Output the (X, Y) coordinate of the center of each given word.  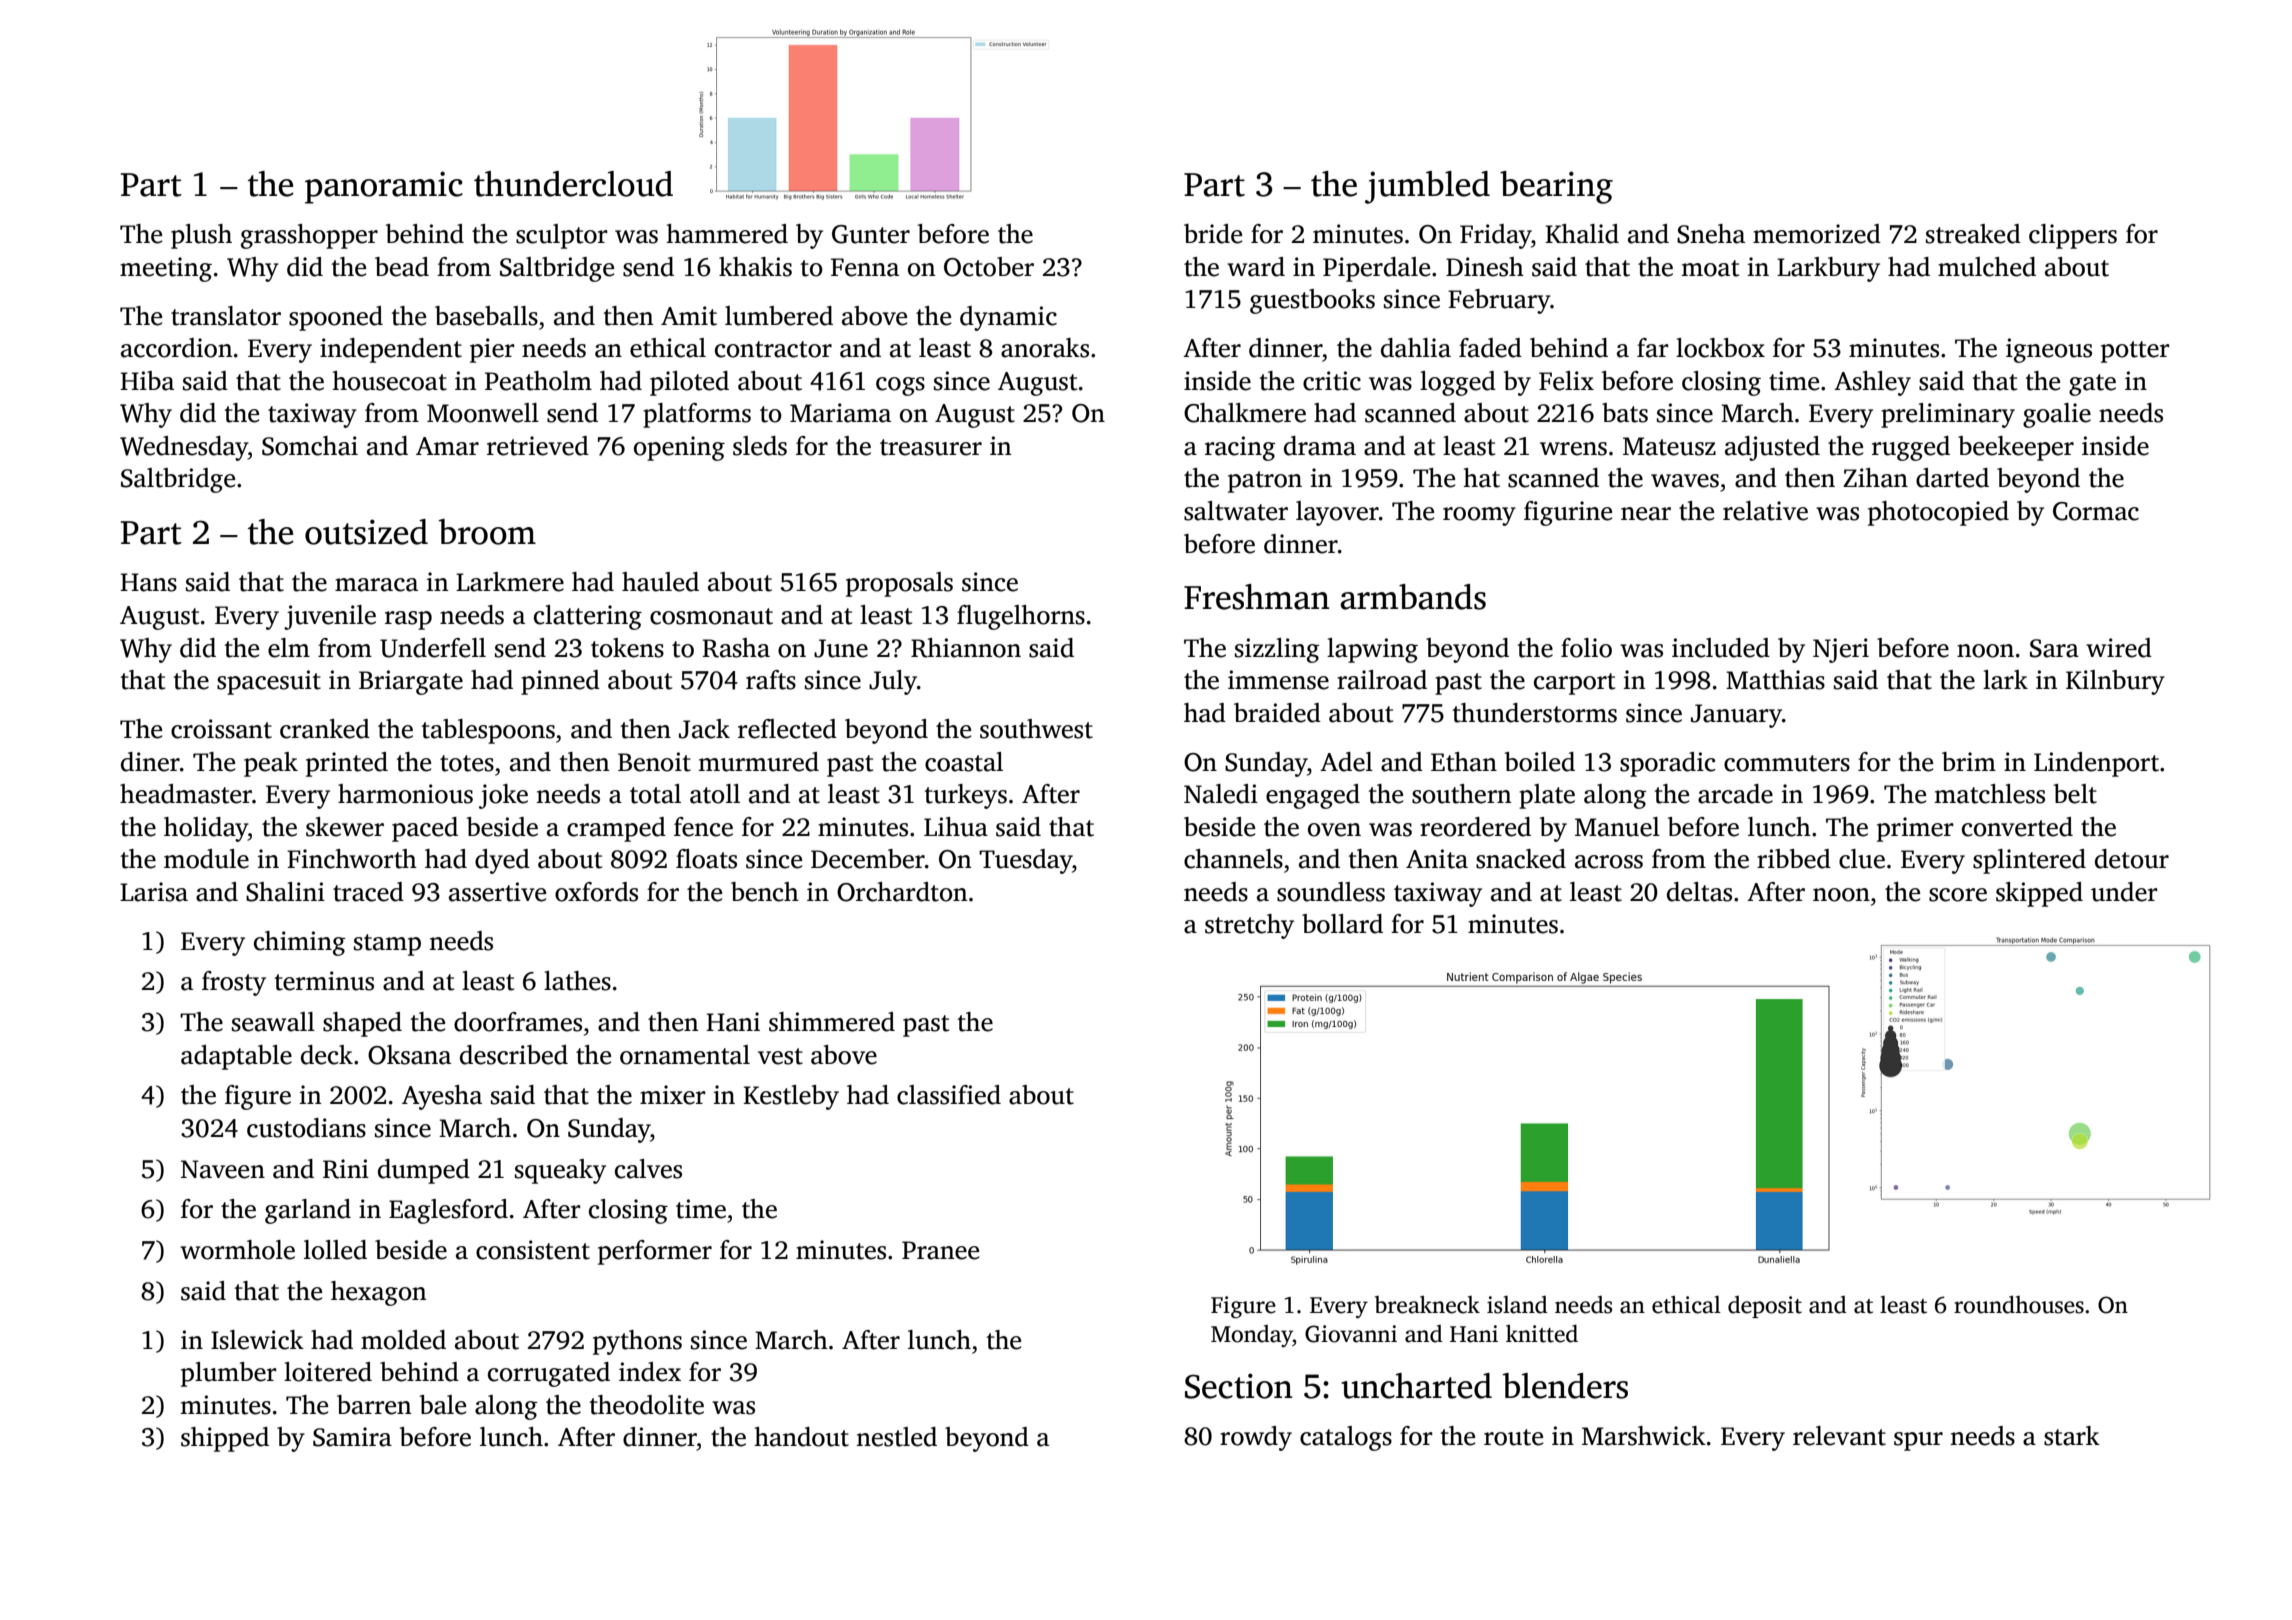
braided (1277, 713)
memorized (1817, 234)
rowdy (1256, 1438)
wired (2119, 648)
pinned (560, 682)
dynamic (1008, 318)
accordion (176, 348)
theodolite (647, 1405)
